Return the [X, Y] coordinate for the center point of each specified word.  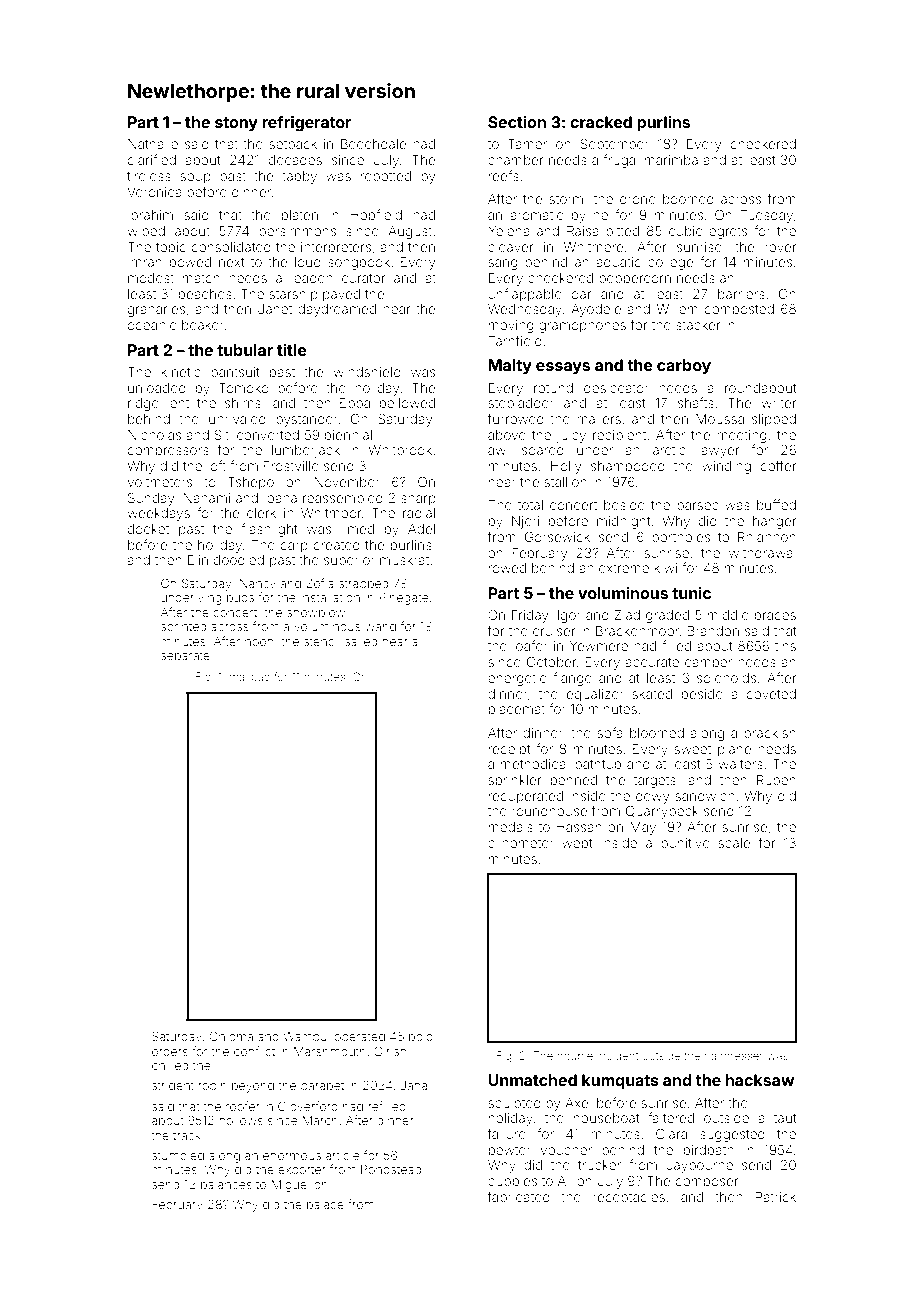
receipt [510, 750]
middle [728, 615]
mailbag [250, 678]
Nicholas [154, 435]
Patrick [775, 1197]
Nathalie [153, 144]
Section [517, 122]
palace [325, 1206]
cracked [601, 122]
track [187, 1135]
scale [734, 843]
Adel [421, 529]
